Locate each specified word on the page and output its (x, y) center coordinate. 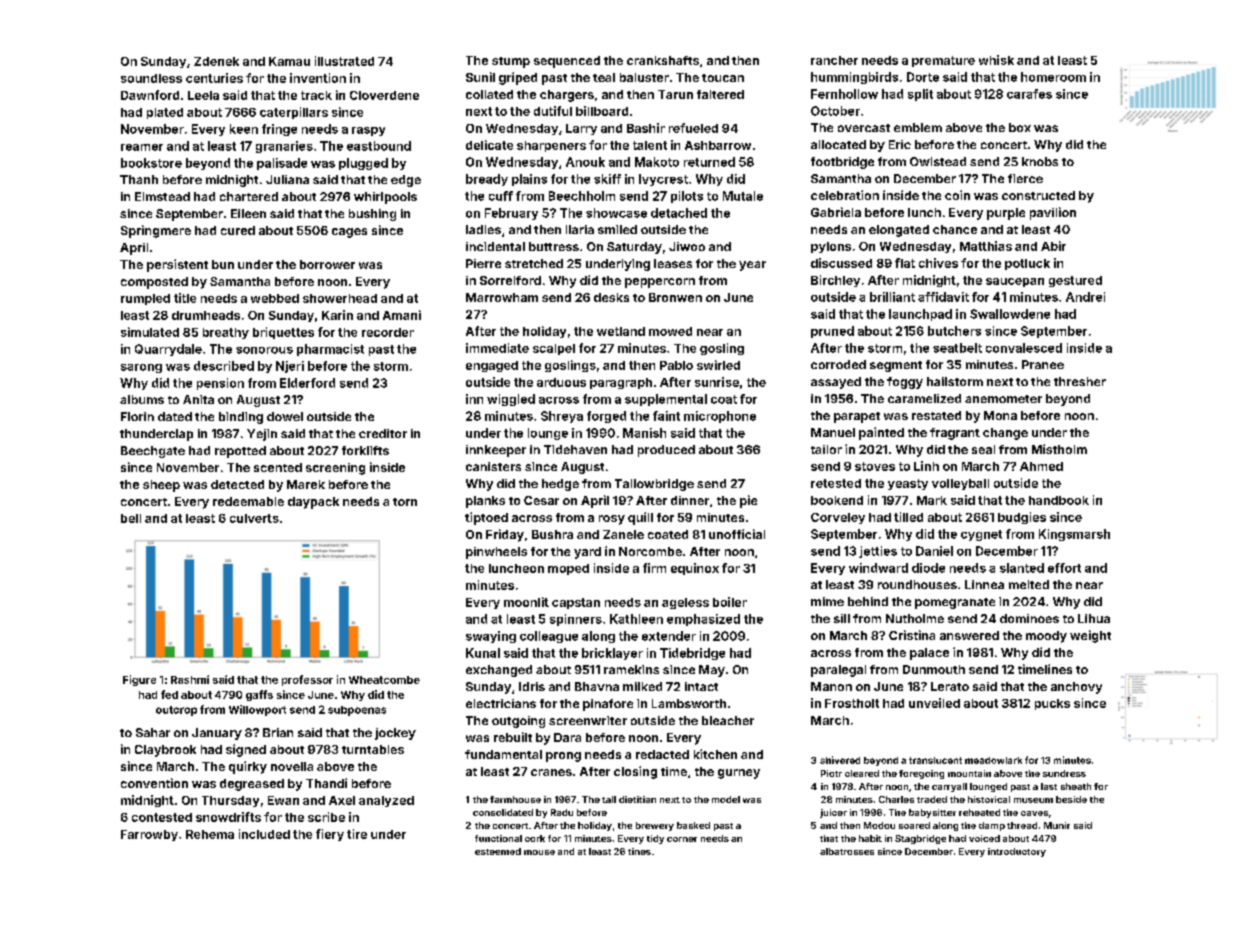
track (316, 95)
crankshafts (663, 60)
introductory (1017, 852)
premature (943, 61)
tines (639, 851)
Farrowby (149, 835)
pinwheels (496, 553)
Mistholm (1059, 449)
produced (666, 451)
